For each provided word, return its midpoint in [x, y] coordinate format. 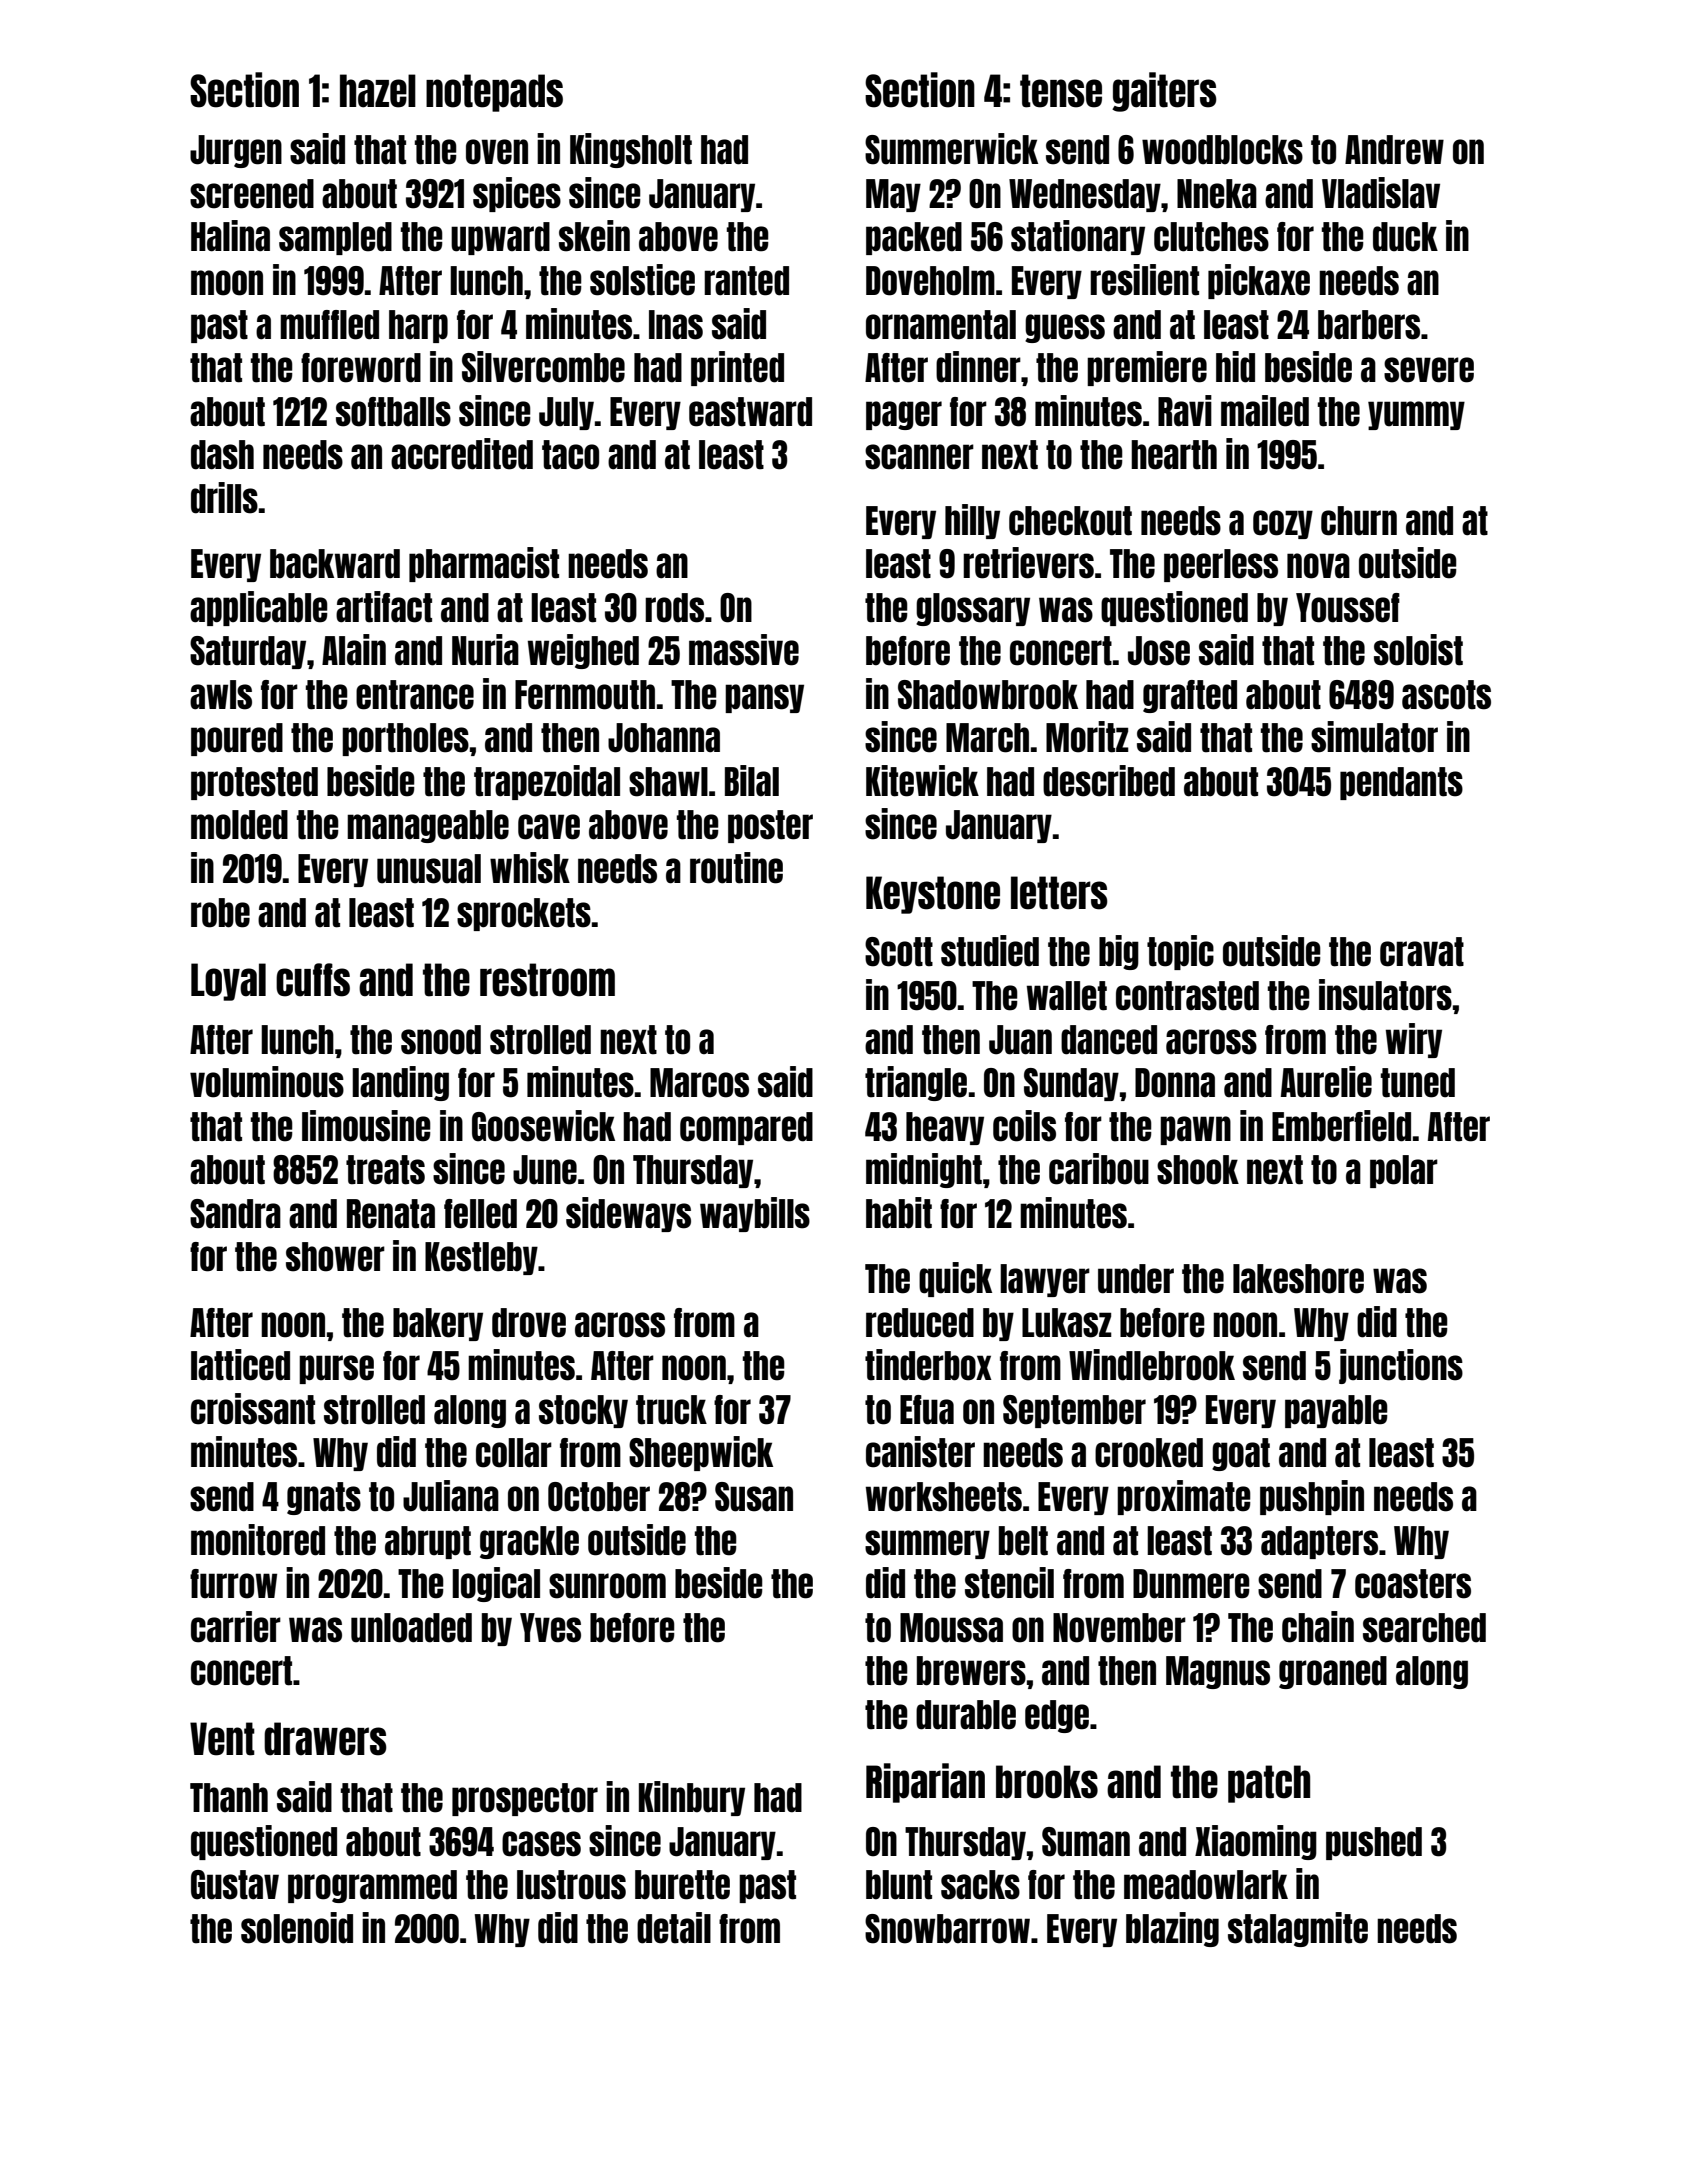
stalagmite [1298, 1929]
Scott [899, 952]
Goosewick [543, 1126]
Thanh [229, 1797]
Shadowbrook [988, 695]
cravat [1422, 952]
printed [737, 368]
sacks [980, 1885]
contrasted [1187, 996]
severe [1429, 370]
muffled [329, 325]
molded [239, 825]
